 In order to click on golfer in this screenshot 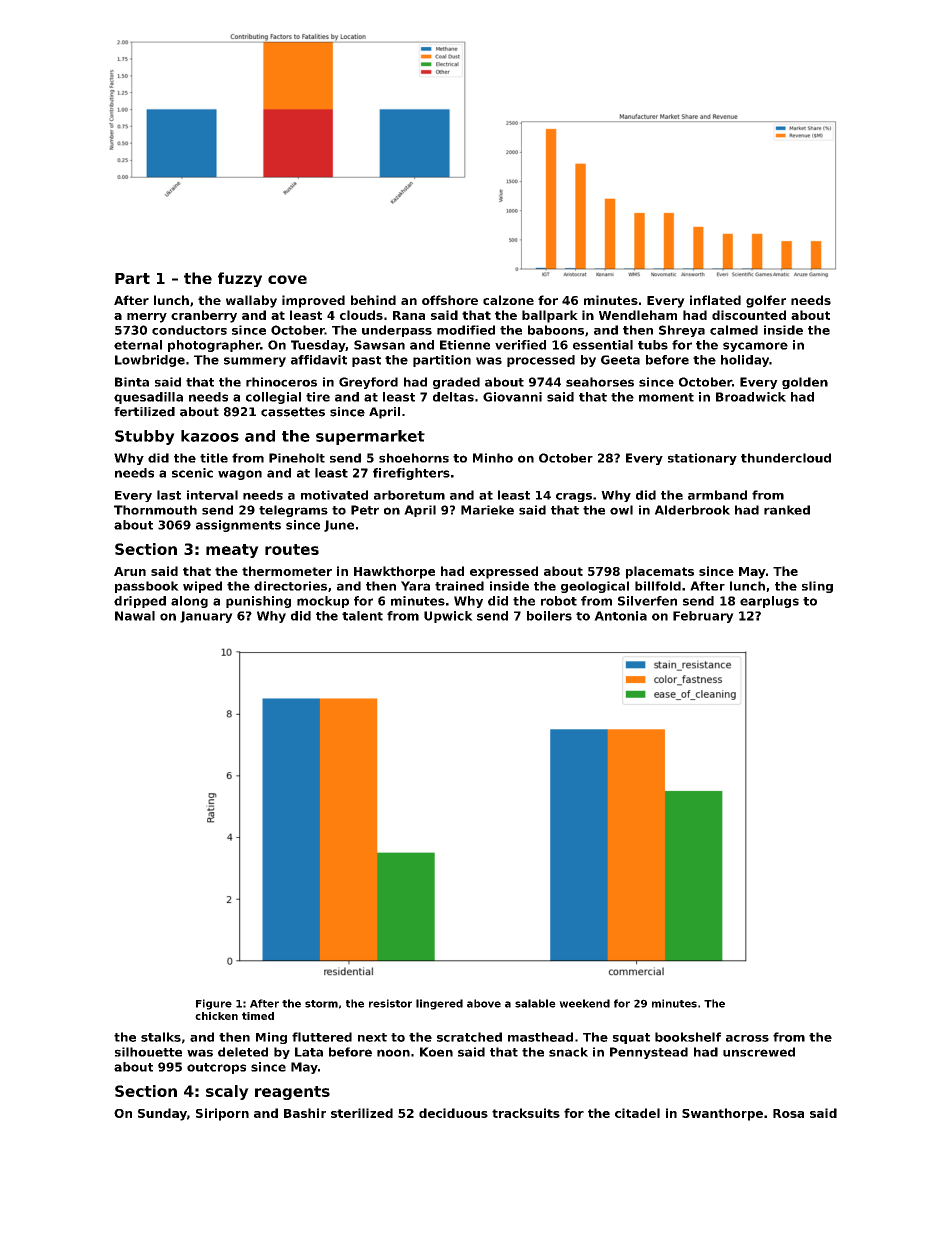, I will do `click(766, 301)`.
